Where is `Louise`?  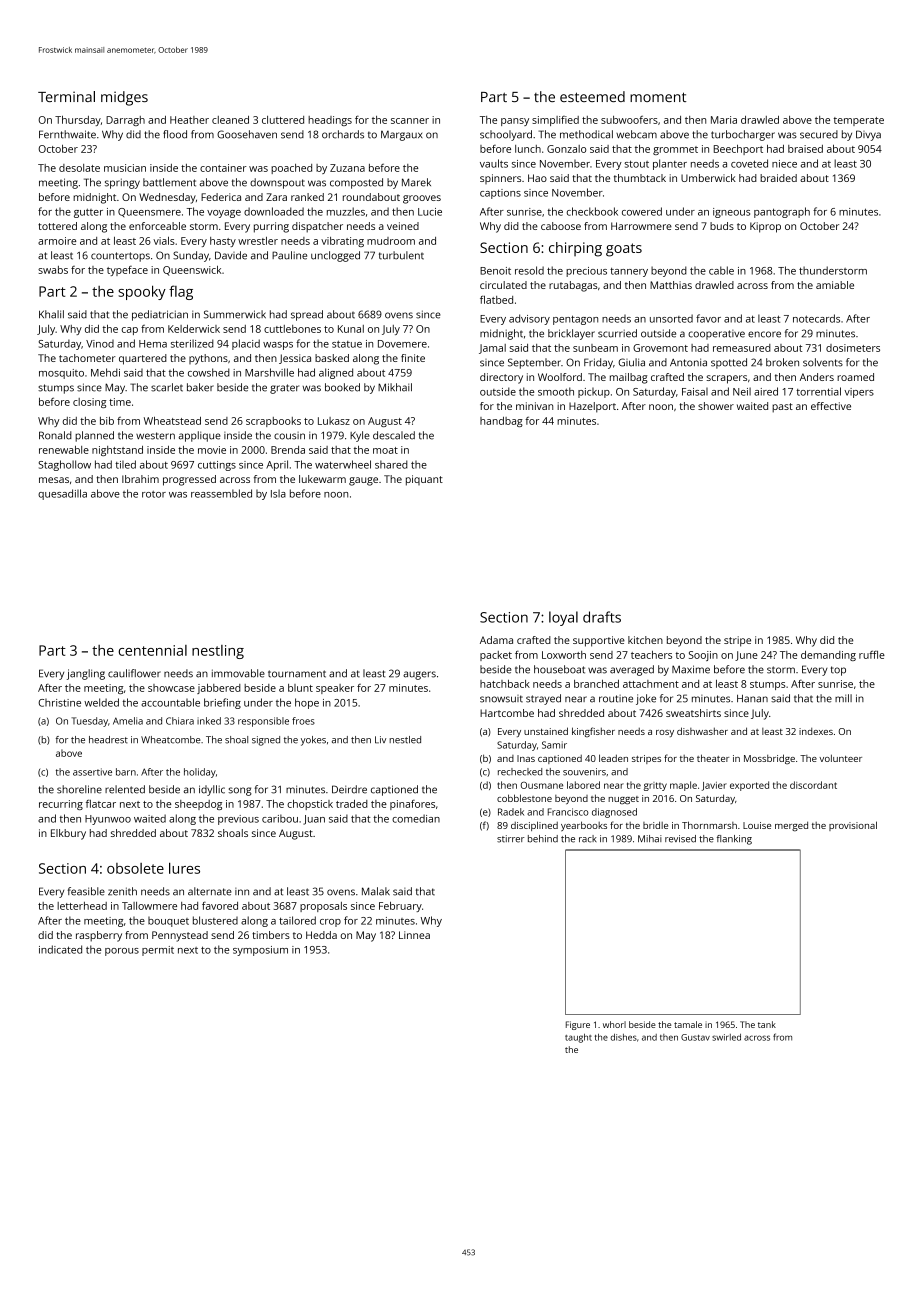 Louise is located at coordinates (757, 825).
